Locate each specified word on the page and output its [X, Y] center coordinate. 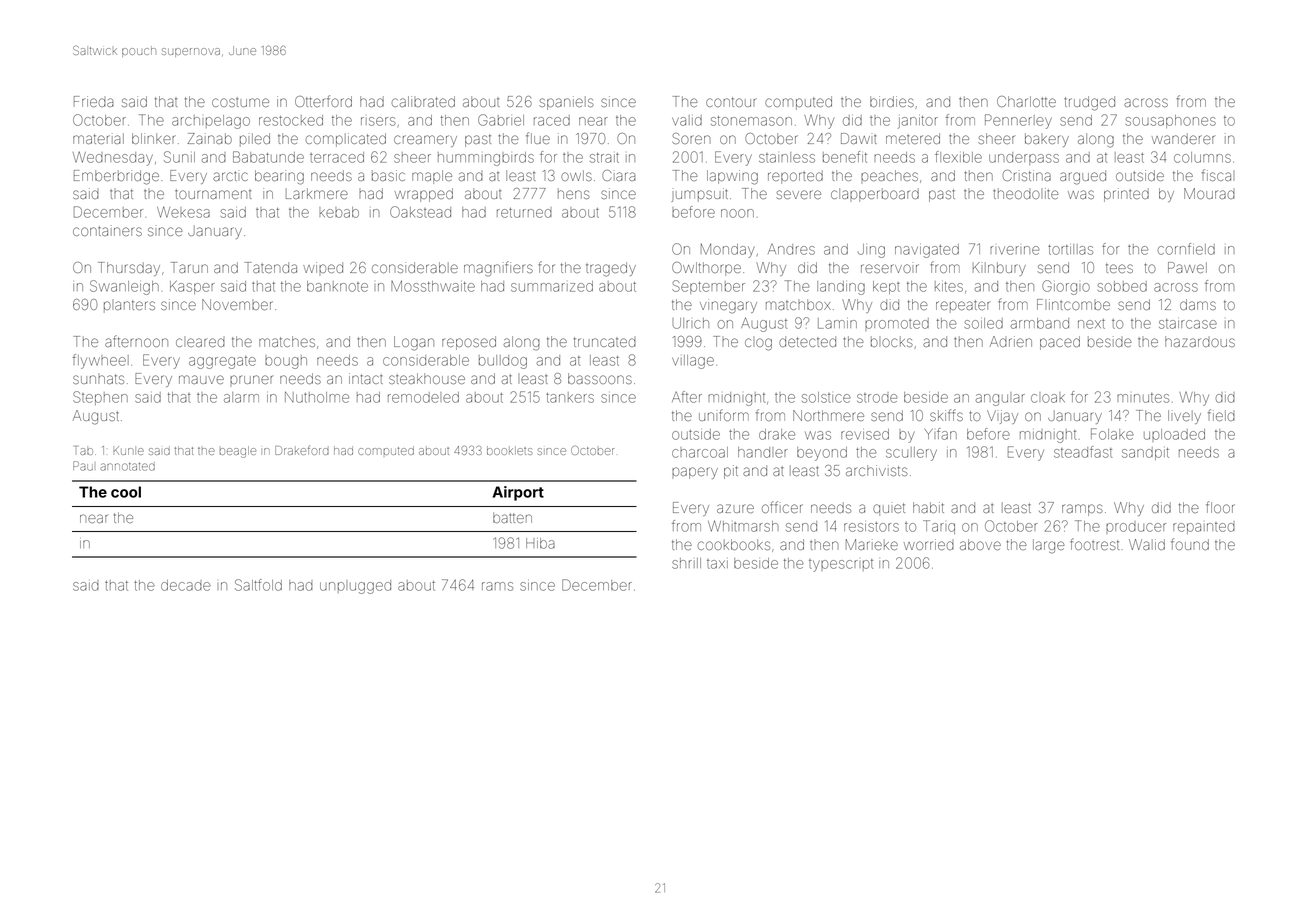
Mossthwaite [433, 286]
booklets [510, 450]
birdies [892, 101]
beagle [238, 452]
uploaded [1174, 434]
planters [129, 306]
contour [731, 102]
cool [126, 492]
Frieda [94, 101]
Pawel [1187, 267]
